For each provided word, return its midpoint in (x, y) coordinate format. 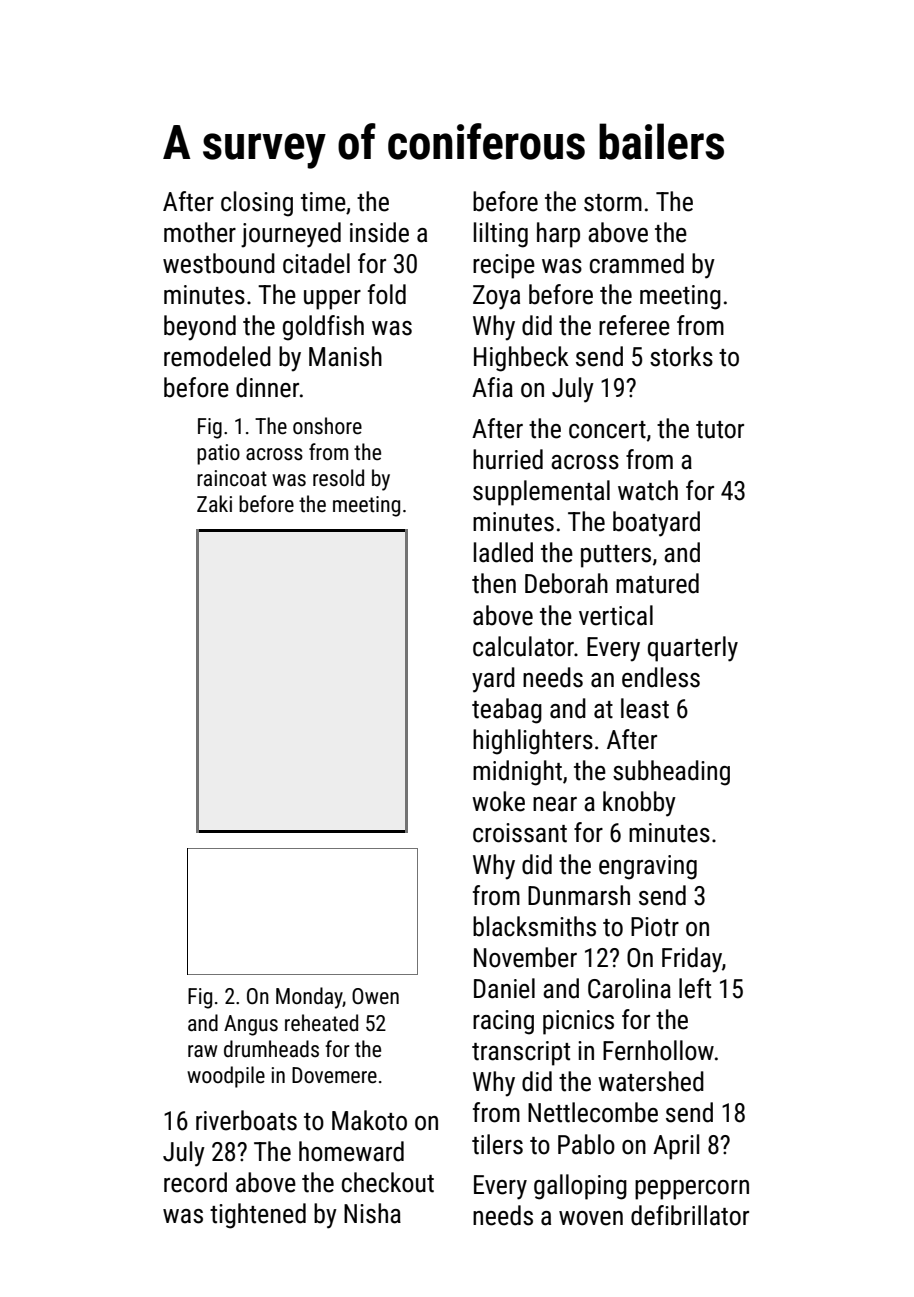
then (494, 583)
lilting (501, 235)
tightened (258, 1216)
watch (648, 490)
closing (257, 204)
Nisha (372, 1213)
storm (613, 203)
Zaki (214, 503)
